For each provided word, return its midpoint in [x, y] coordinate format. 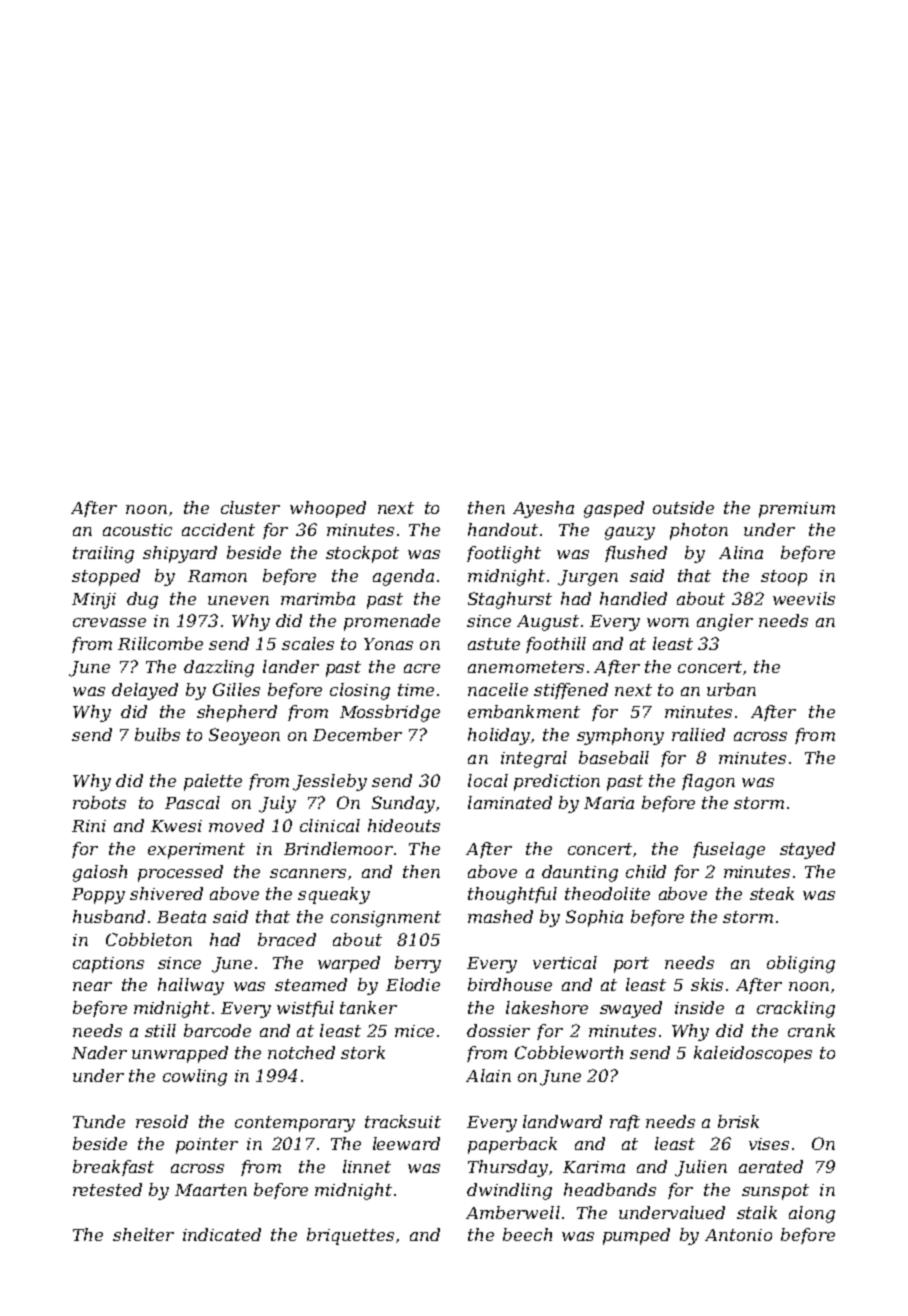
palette [213, 782]
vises [769, 1144]
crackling [796, 1009]
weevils [804, 598]
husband [109, 916]
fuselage [729, 850]
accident [218, 529]
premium [797, 510]
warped [349, 964]
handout [503, 529]
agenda [403, 577]
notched [301, 1052]
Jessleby [330, 782]
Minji [94, 601]
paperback [512, 1145]
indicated [222, 1234]
